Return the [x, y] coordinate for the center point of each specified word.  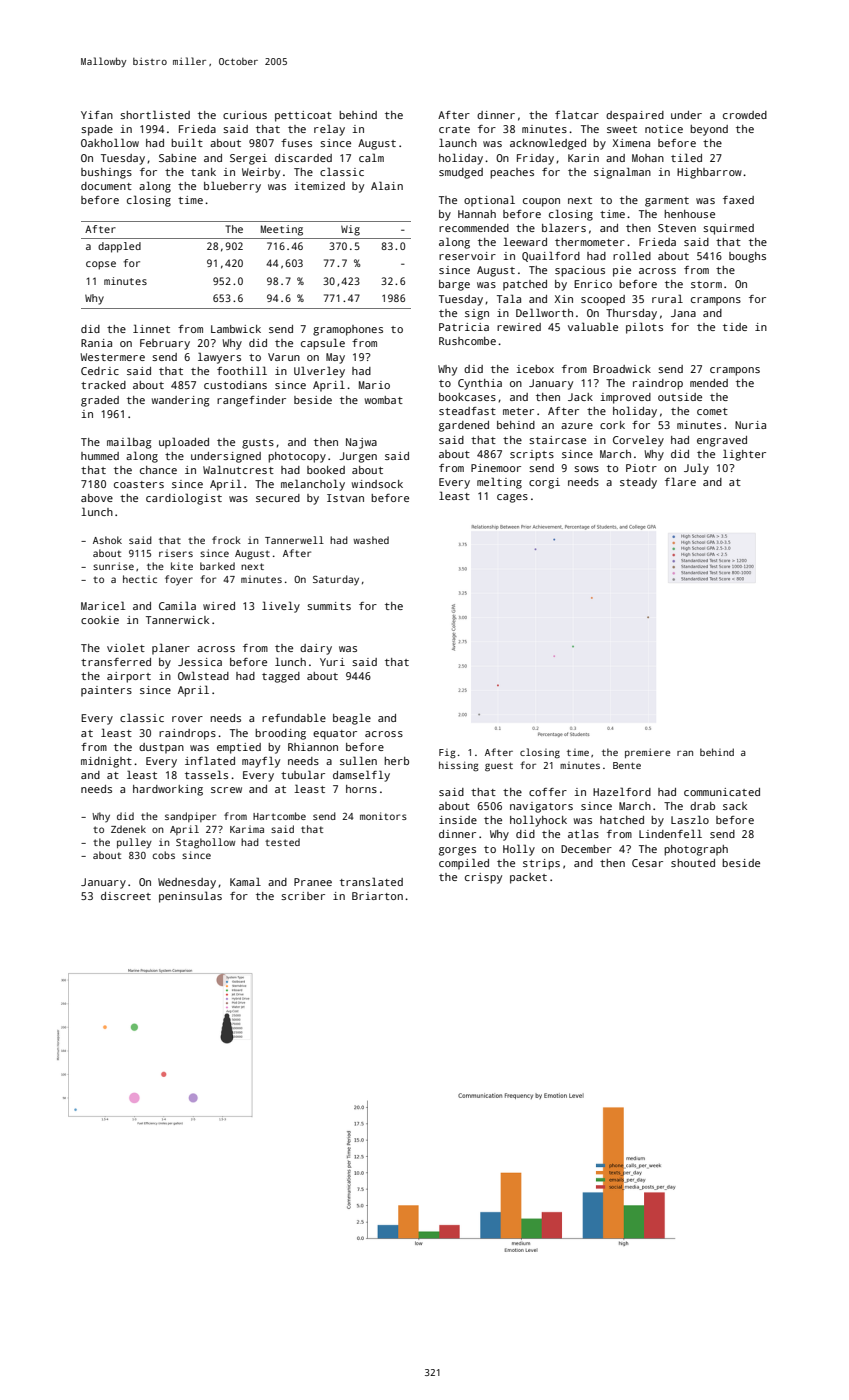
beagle [352, 719]
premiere [647, 753]
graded [100, 401]
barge [454, 285]
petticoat [303, 116]
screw [226, 790]
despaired [635, 116]
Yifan [97, 115]
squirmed [728, 229]
